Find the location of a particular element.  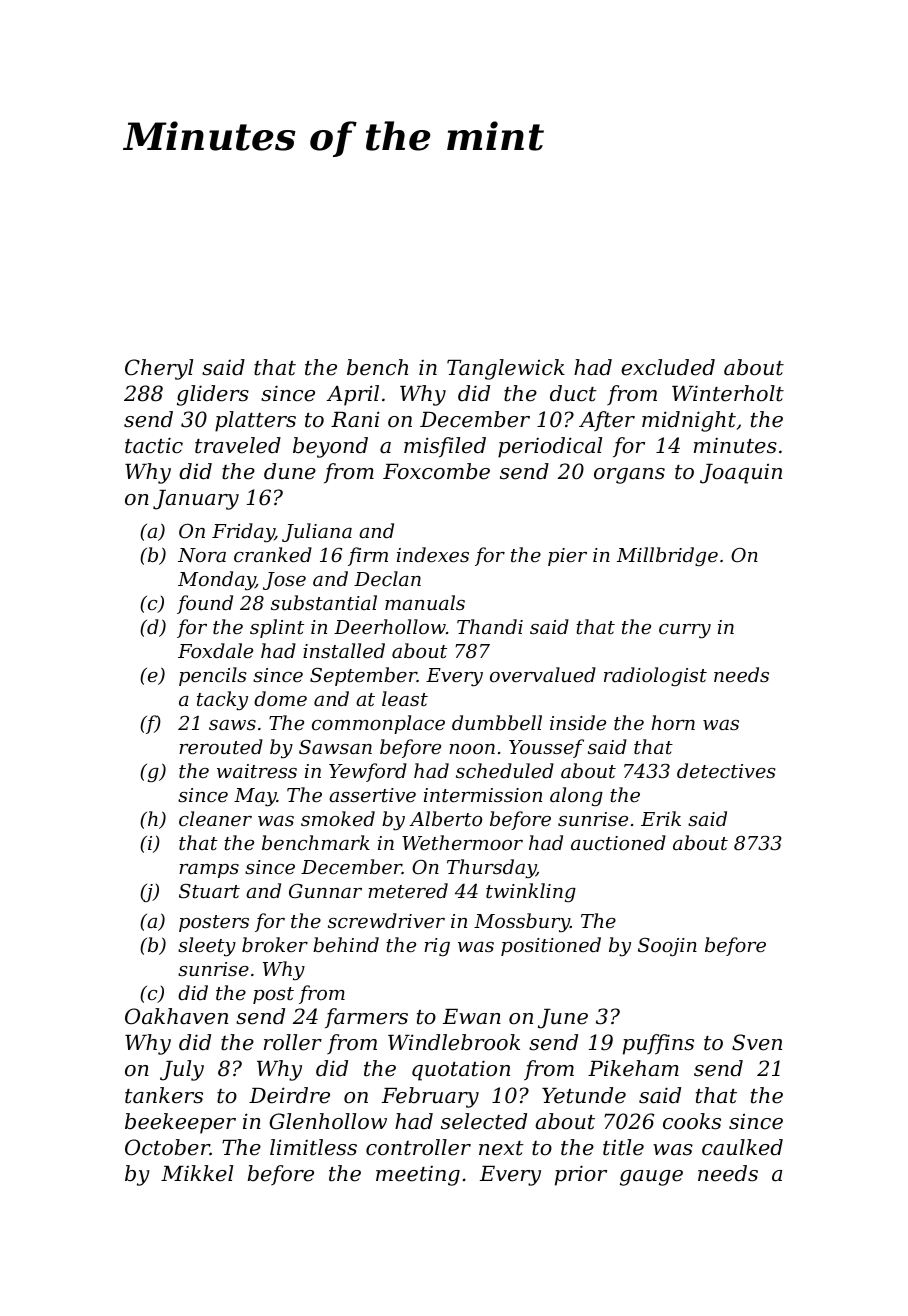

indexes is located at coordinates (433, 554).
